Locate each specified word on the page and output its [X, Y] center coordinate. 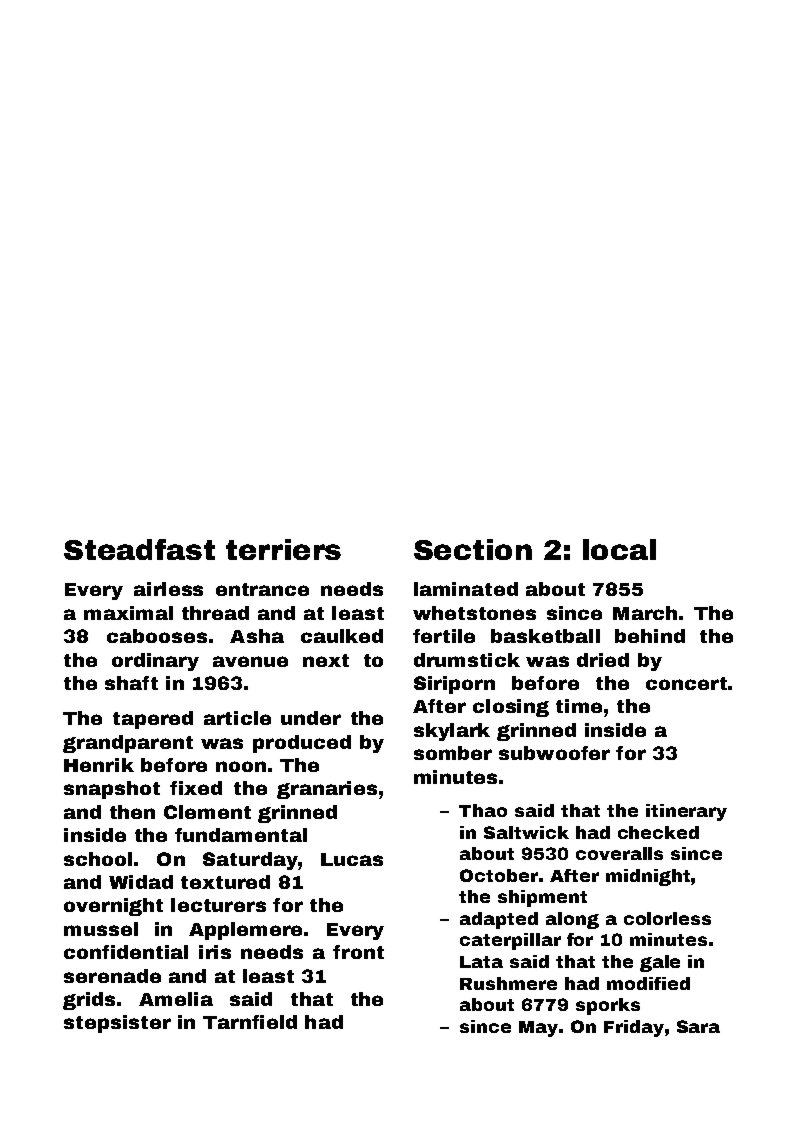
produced [302, 744]
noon [241, 766]
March [645, 613]
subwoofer [554, 753]
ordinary [155, 662]
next [326, 660]
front [358, 952]
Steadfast [139, 549]
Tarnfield [250, 1022]
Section [473, 549]
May [538, 1029]
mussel [101, 929]
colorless [667, 918]
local [619, 549]
